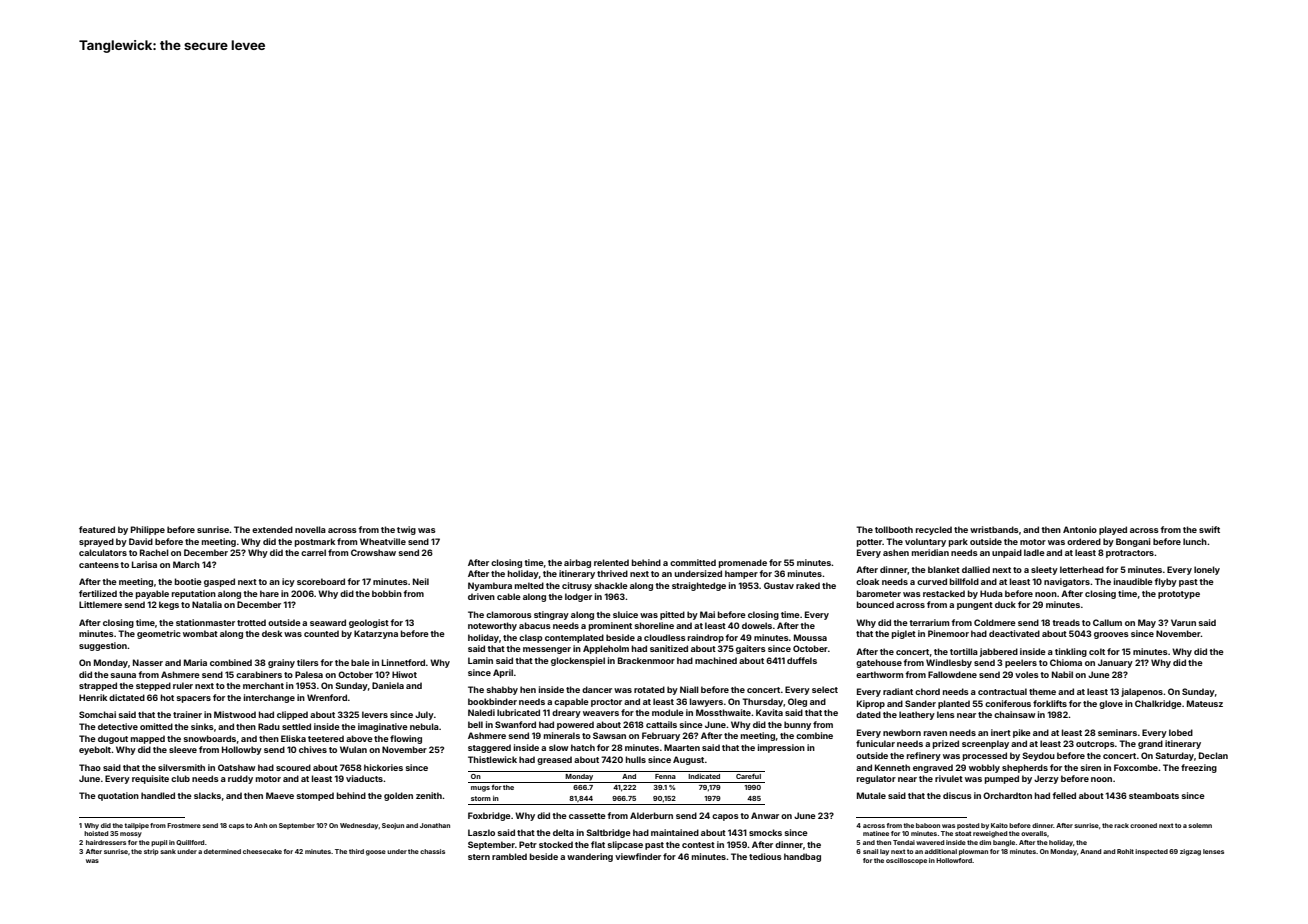 The width and height of the document is (1308, 924). What do you see at coordinates (489, 816) in the document?
I see `Foxbridge` at bounding box center [489, 816].
